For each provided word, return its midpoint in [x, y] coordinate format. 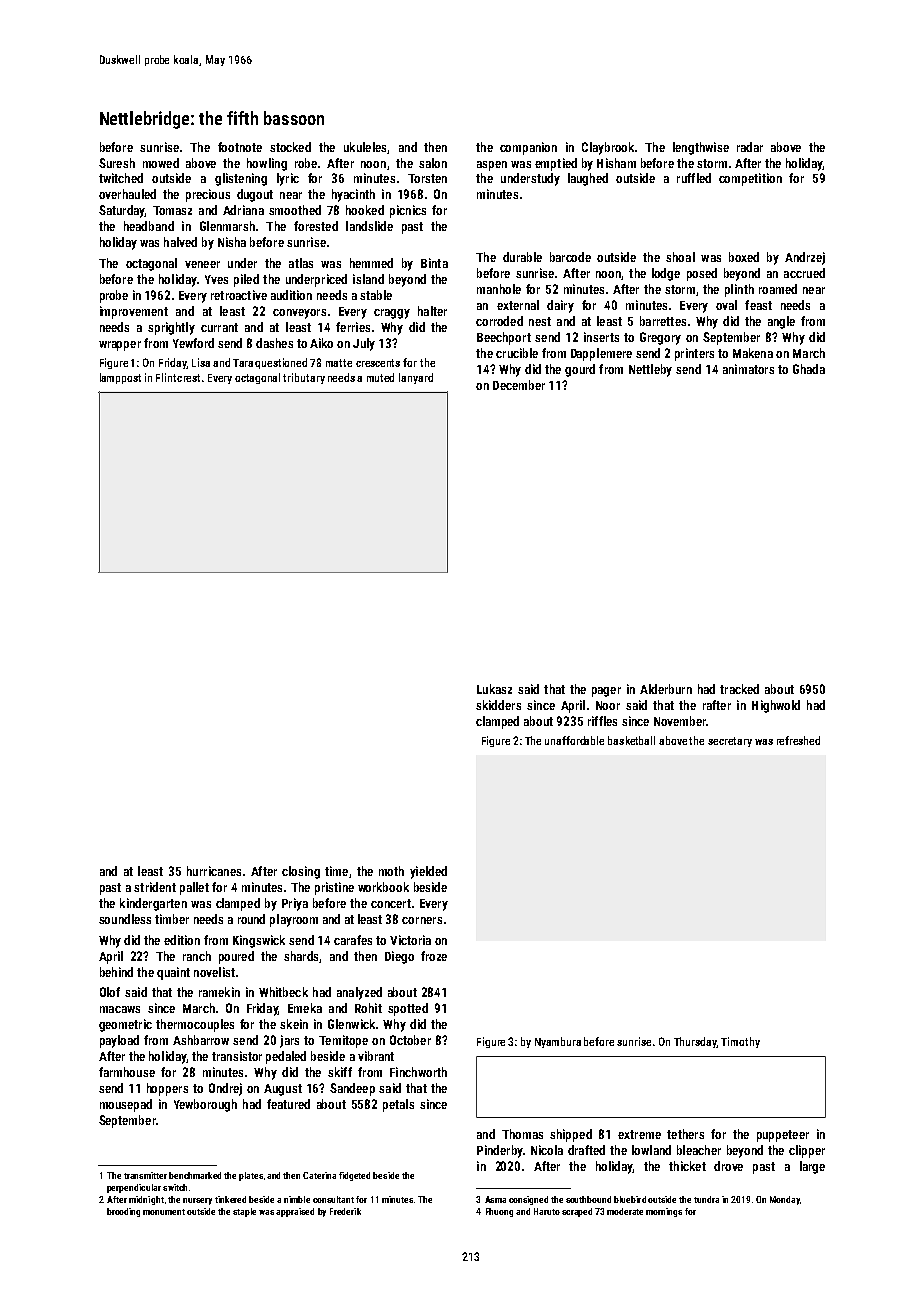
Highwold [776, 706]
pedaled [286, 1057]
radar [750, 147]
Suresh [117, 163]
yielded [428, 872]
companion [528, 148]
